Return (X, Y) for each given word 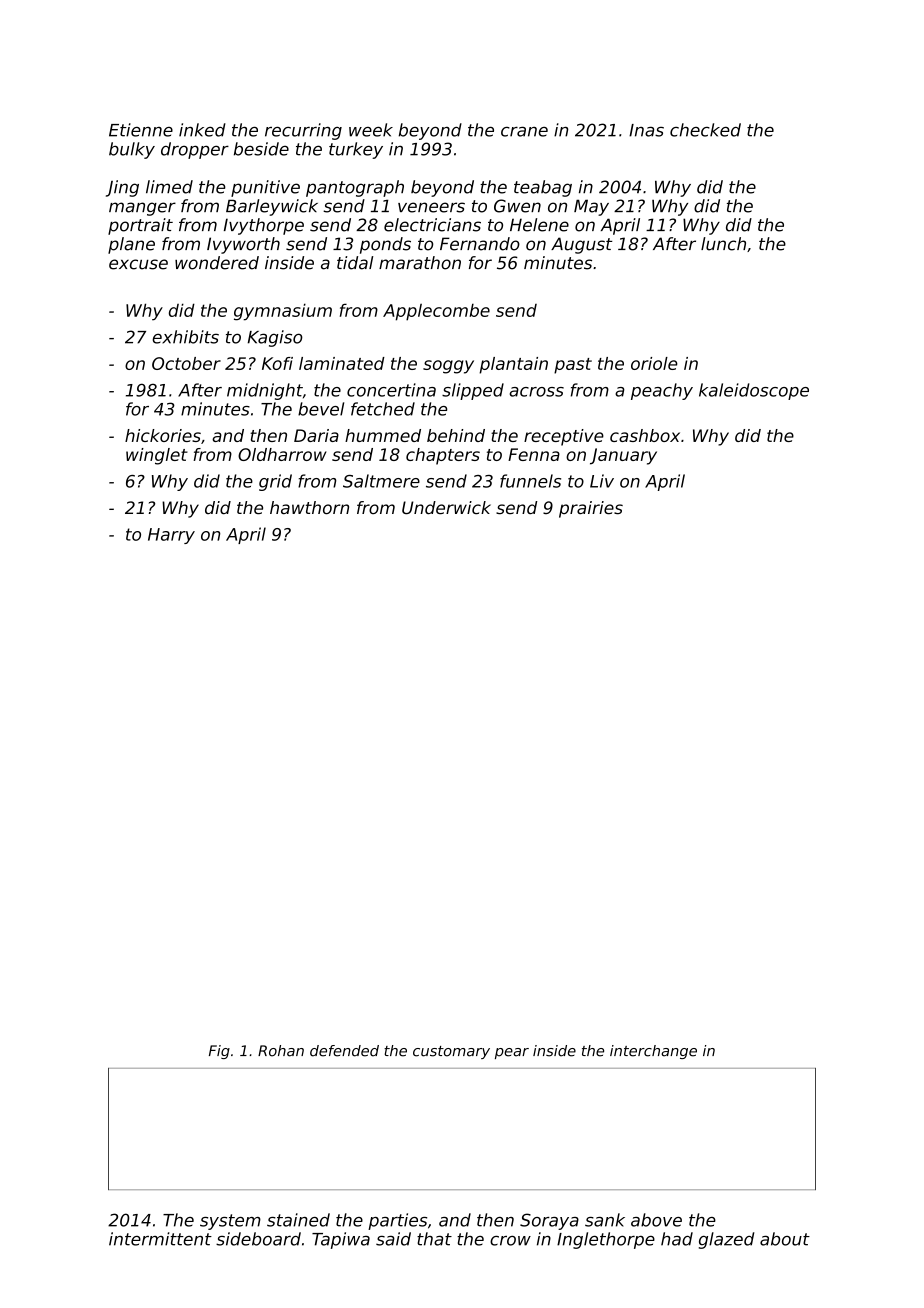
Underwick (446, 508)
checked (705, 130)
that (434, 1239)
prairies (591, 509)
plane (131, 245)
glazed (726, 1240)
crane (524, 132)
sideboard (258, 1239)
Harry (171, 536)
